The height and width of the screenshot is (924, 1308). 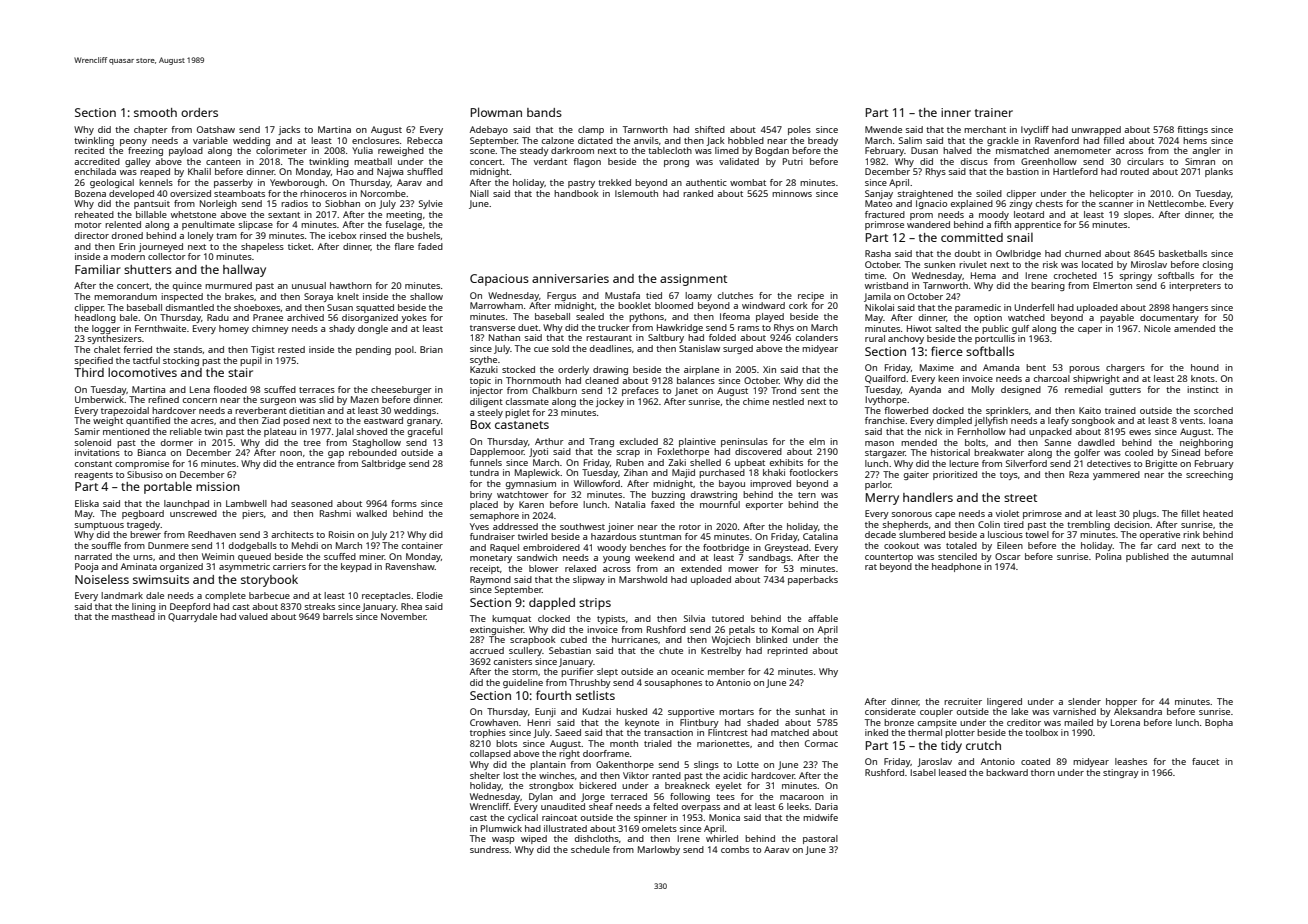 What do you see at coordinates (143, 557) in the screenshot?
I see `urns` at bounding box center [143, 557].
